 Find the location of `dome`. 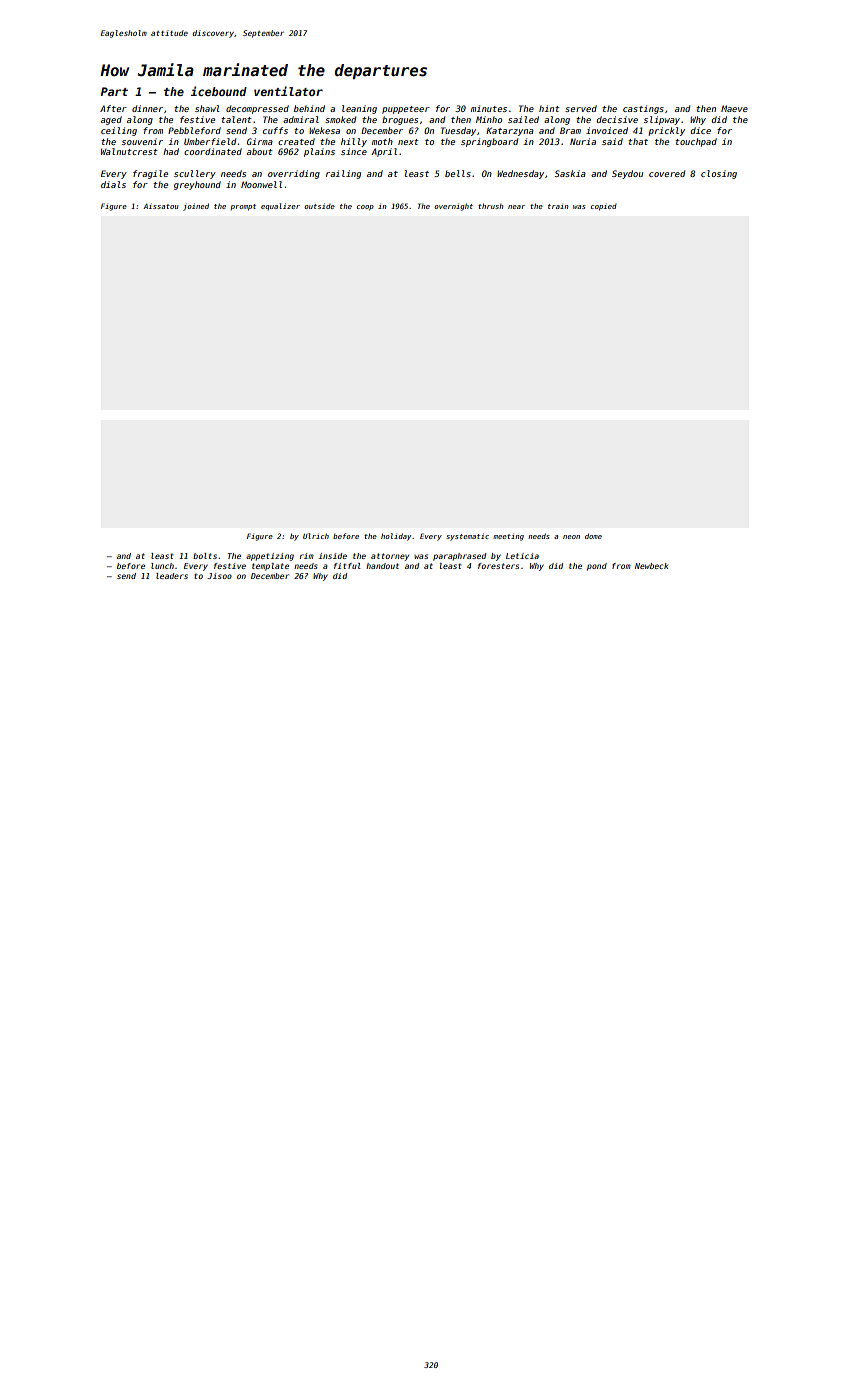

dome is located at coordinates (593, 536).
